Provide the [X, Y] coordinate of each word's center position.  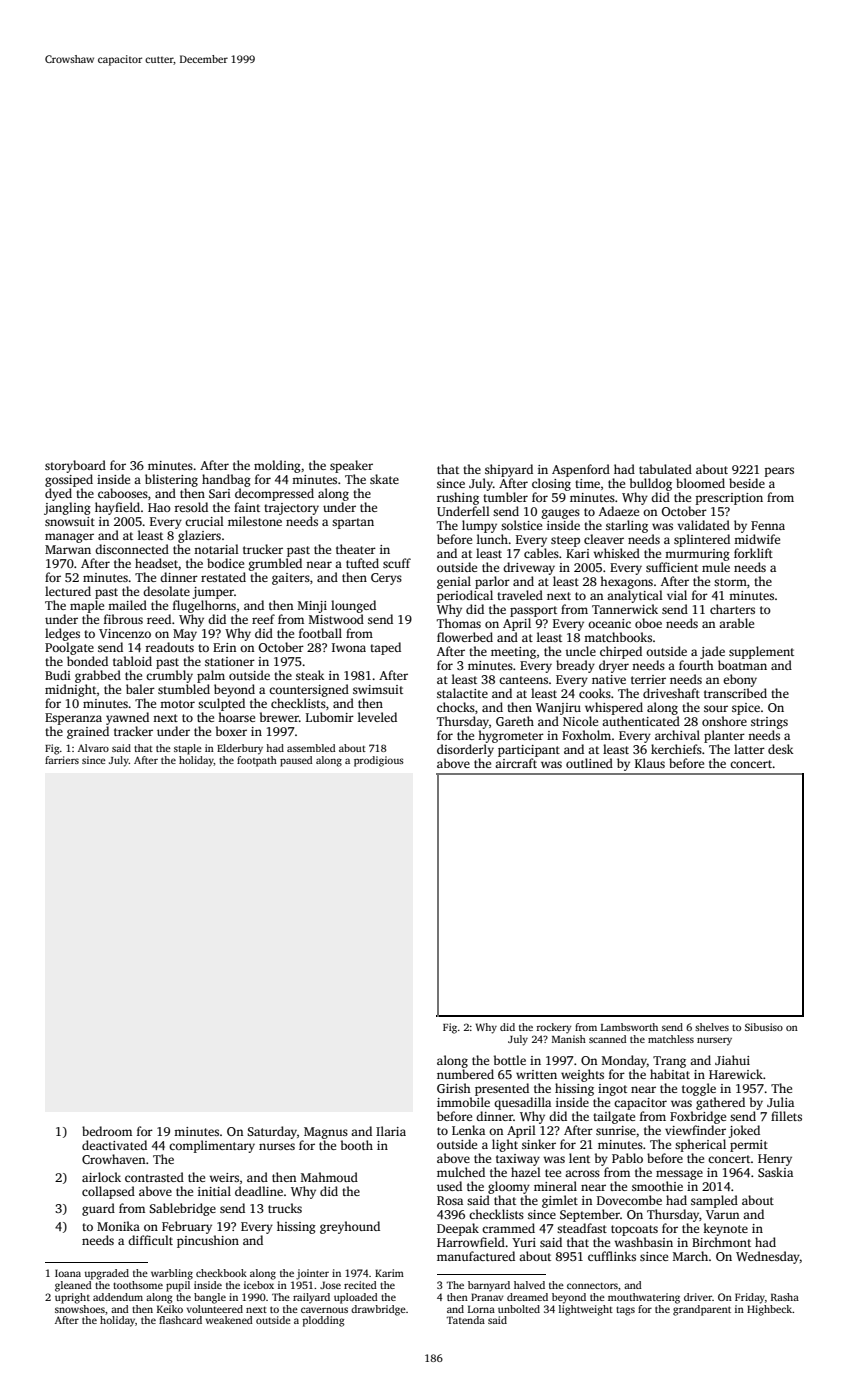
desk [781, 749]
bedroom [107, 1131]
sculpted [221, 704]
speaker [351, 466]
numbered [465, 1074]
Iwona [349, 647]
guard [98, 1209]
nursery [714, 1041]
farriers [62, 760]
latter [749, 749]
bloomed [700, 483]
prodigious [379, 761]
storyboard [75, 466]
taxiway [518, 1160]
